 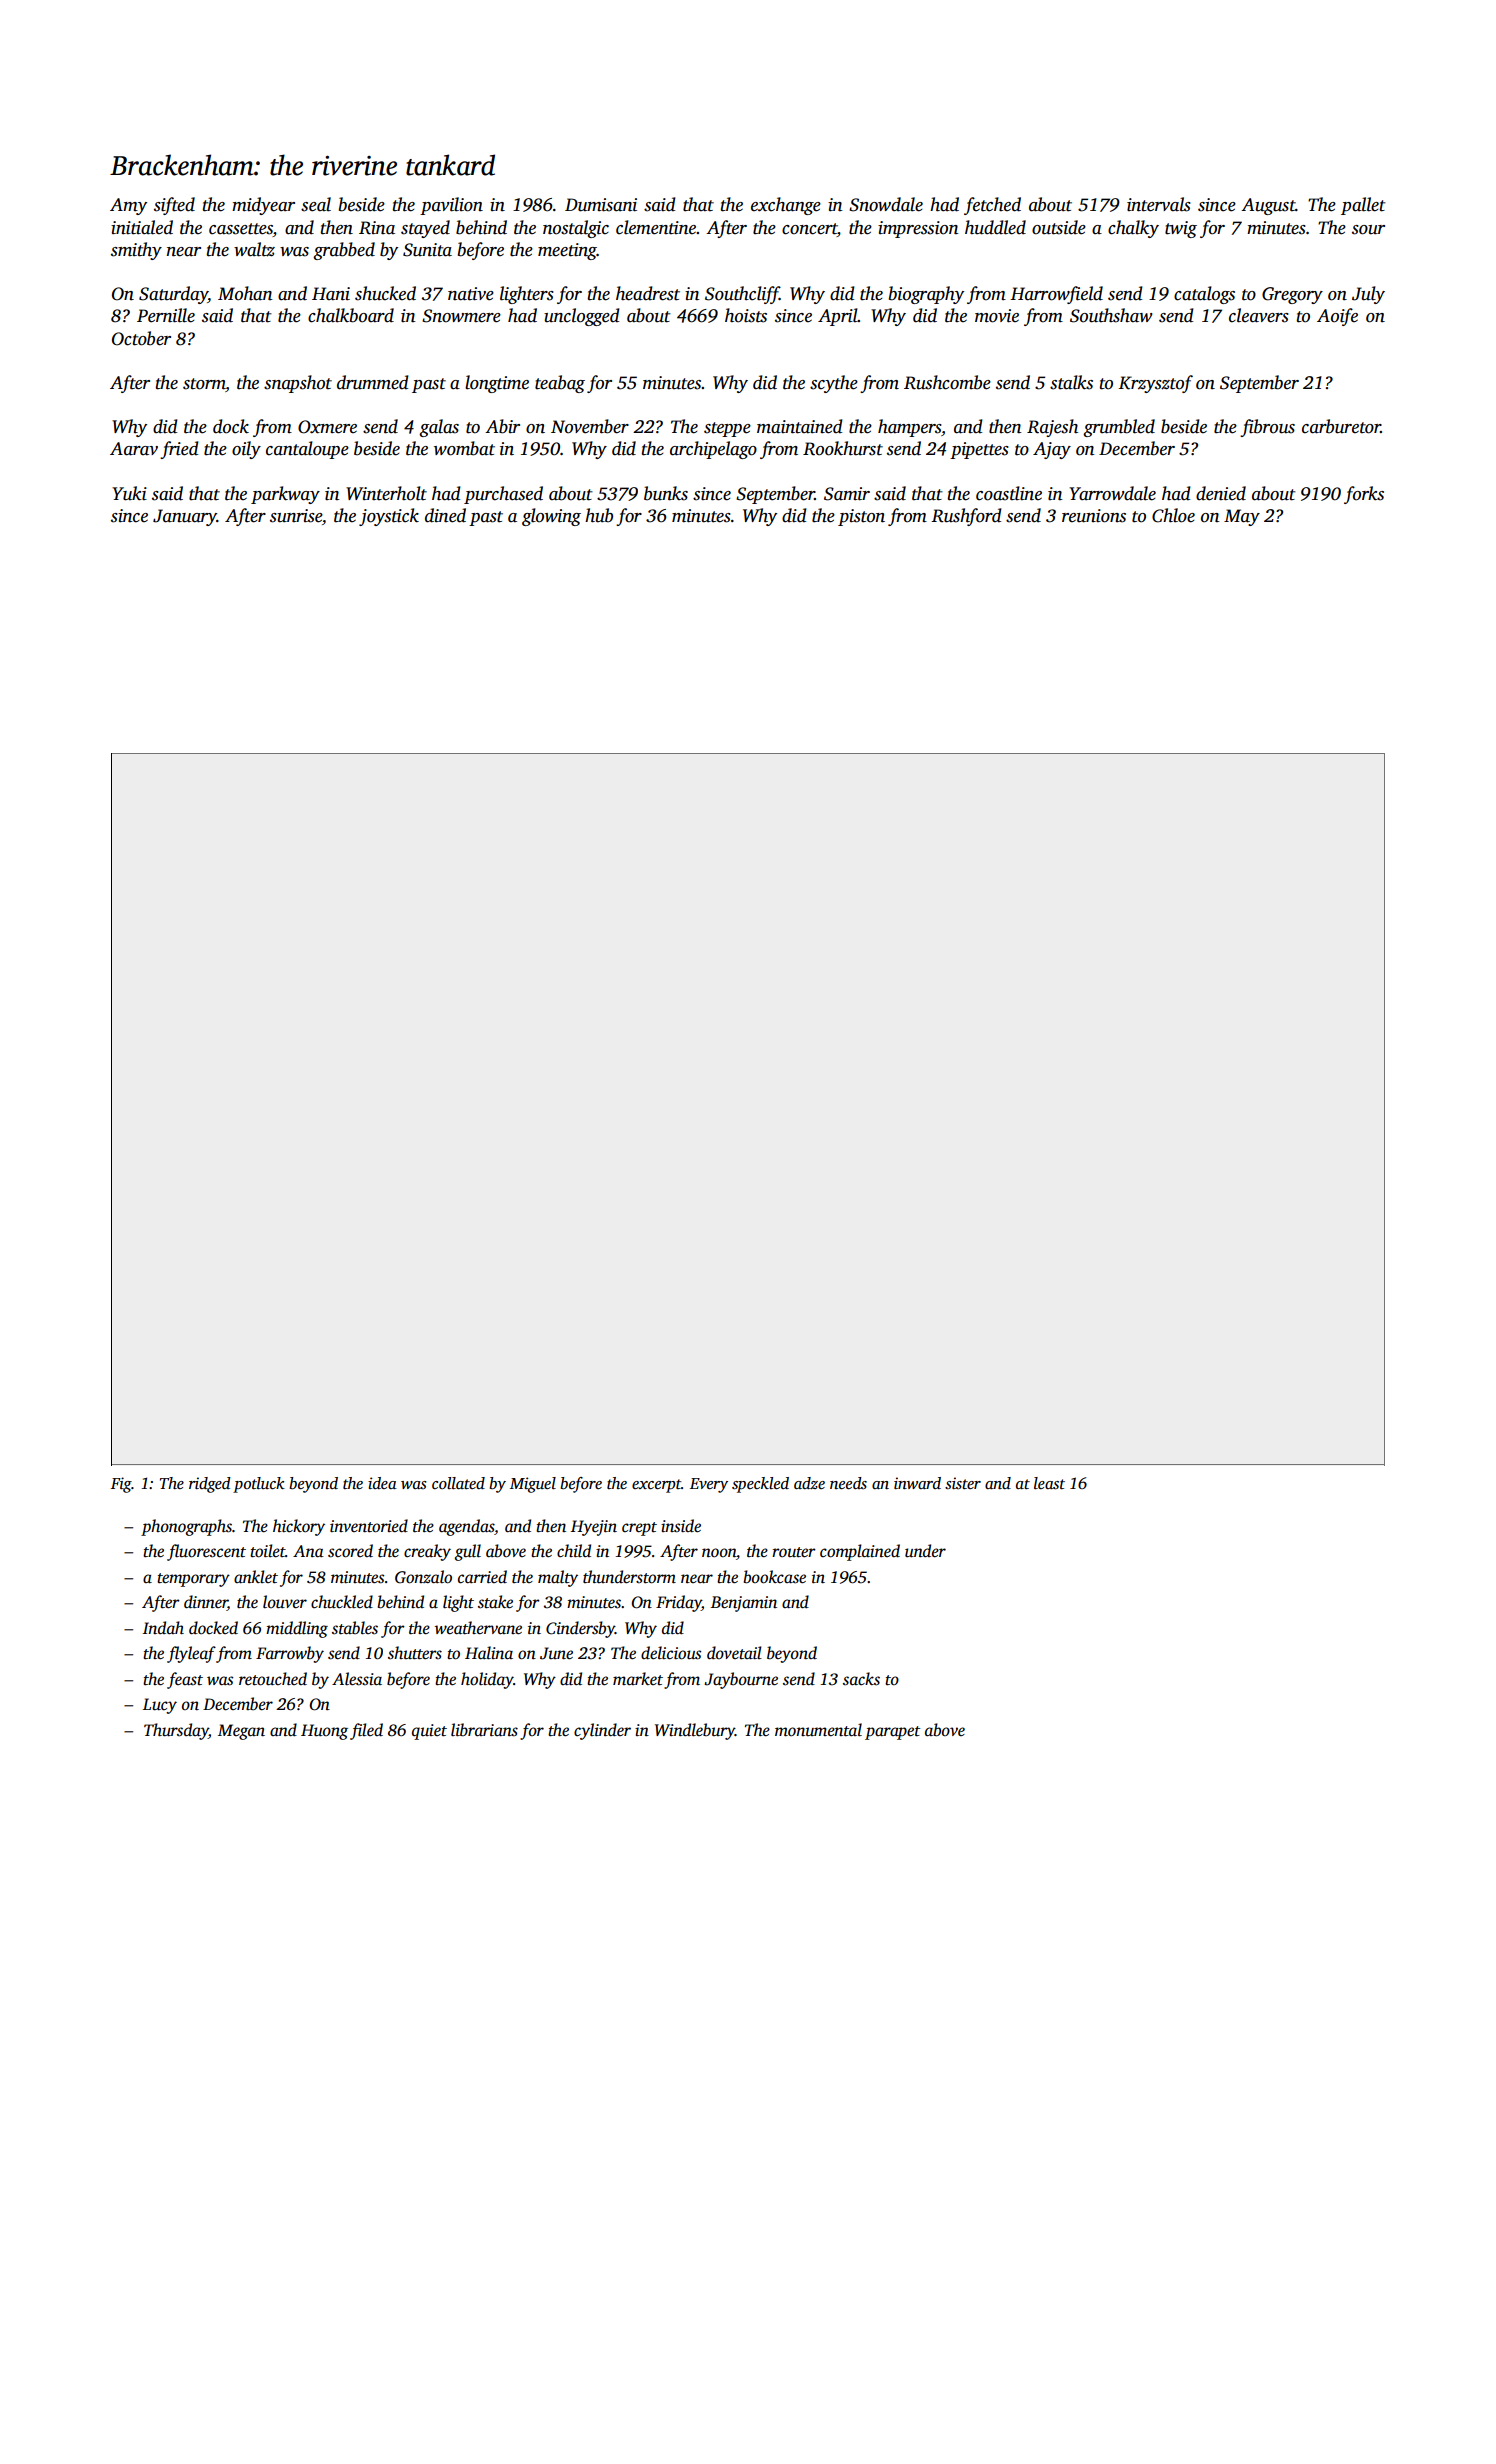 What do you see at coordinates (533, 1485) in the document?
I see `Miguel` at bounding box center [533, 1485].
